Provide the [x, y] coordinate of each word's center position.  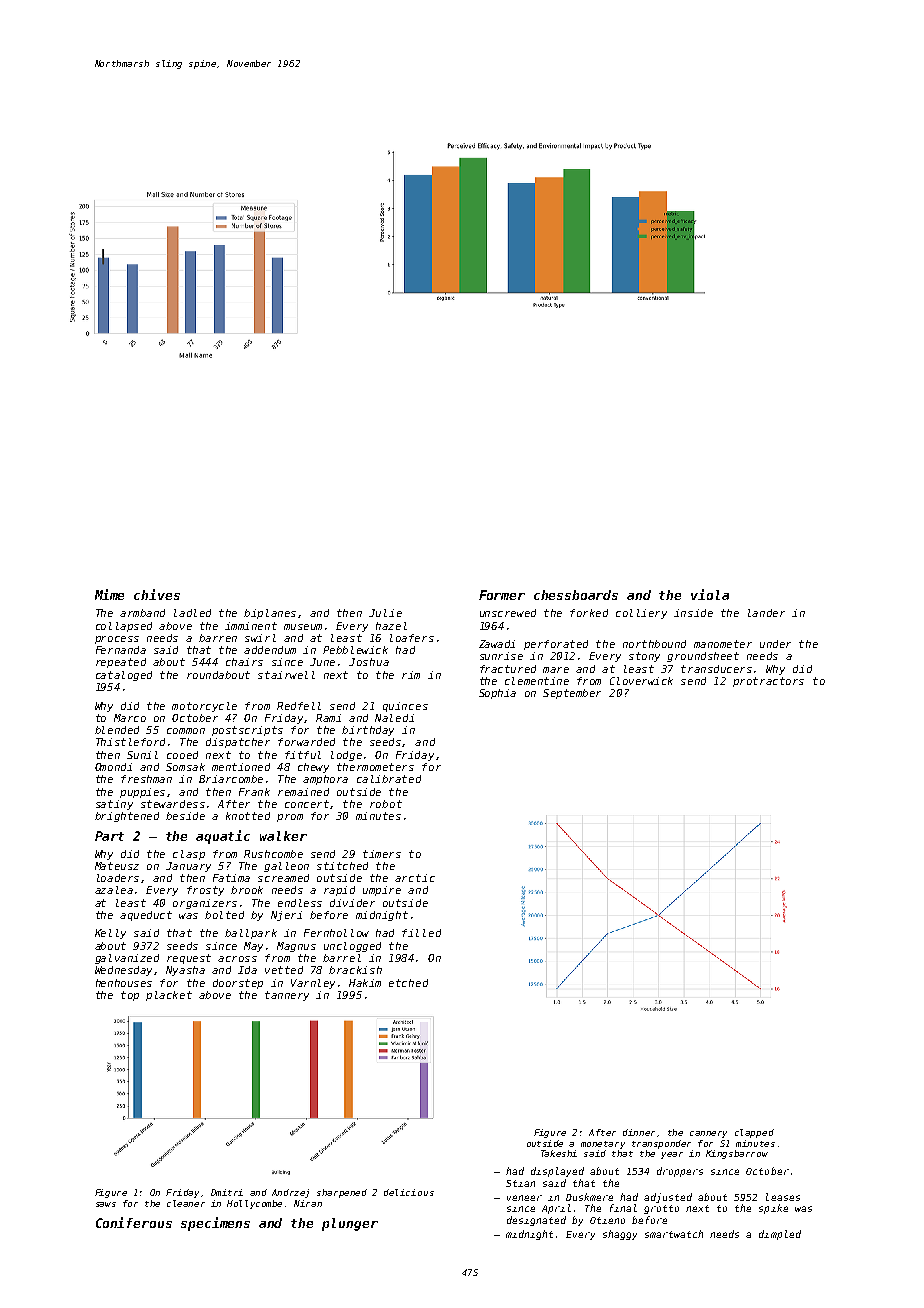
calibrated [389, 779]
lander [766, 613]
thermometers [375, 767]
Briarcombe [231, 779]
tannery [287, 996]
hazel [391, 626]
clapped [754, 1133]
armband [142, 613]
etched [408, 983]
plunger [350, 1224]
